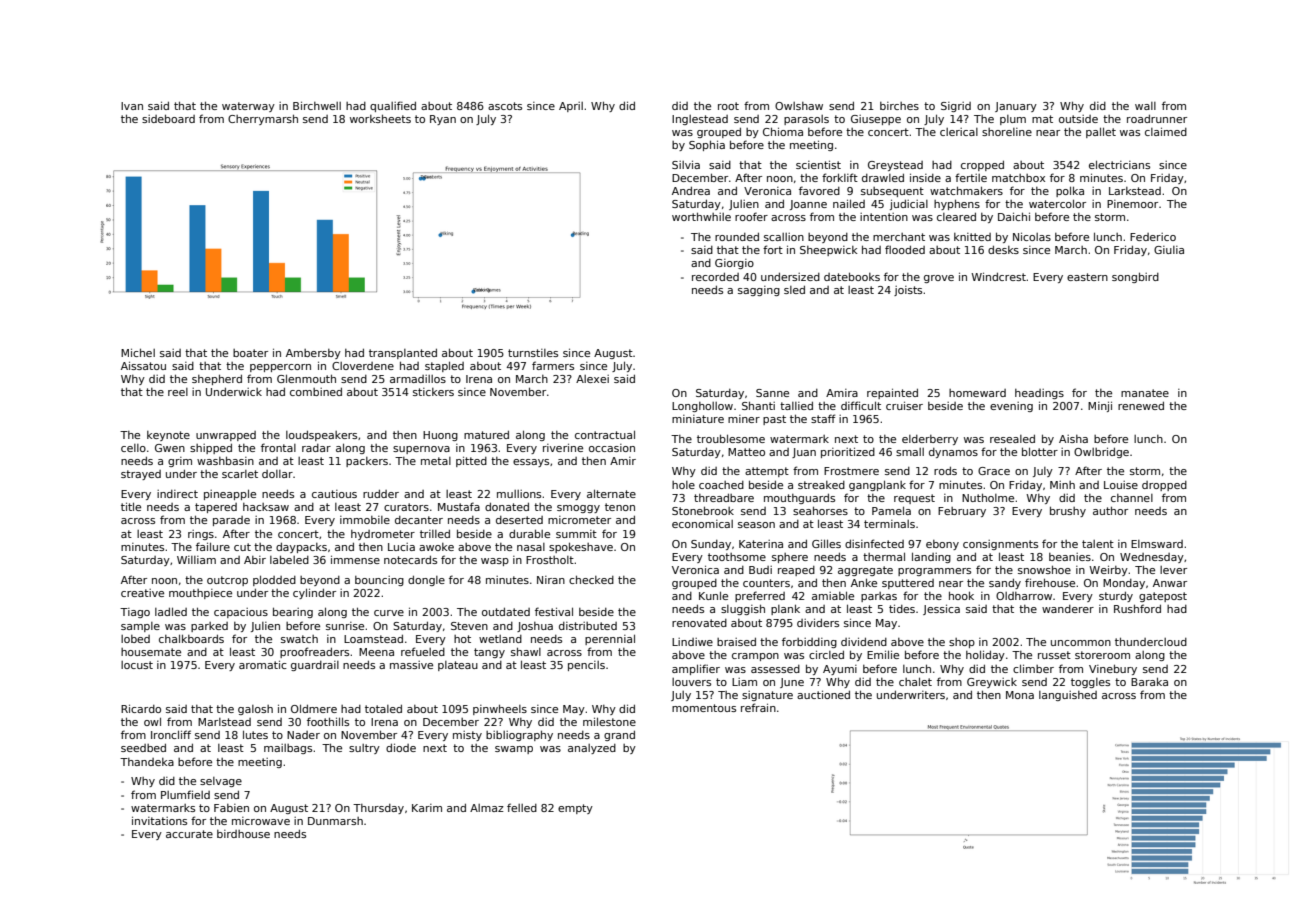 The image size is (1308, 924). What do you see at coordinates (899, 106) in the page?
I see `birches` at bounding box center [899, 106].
